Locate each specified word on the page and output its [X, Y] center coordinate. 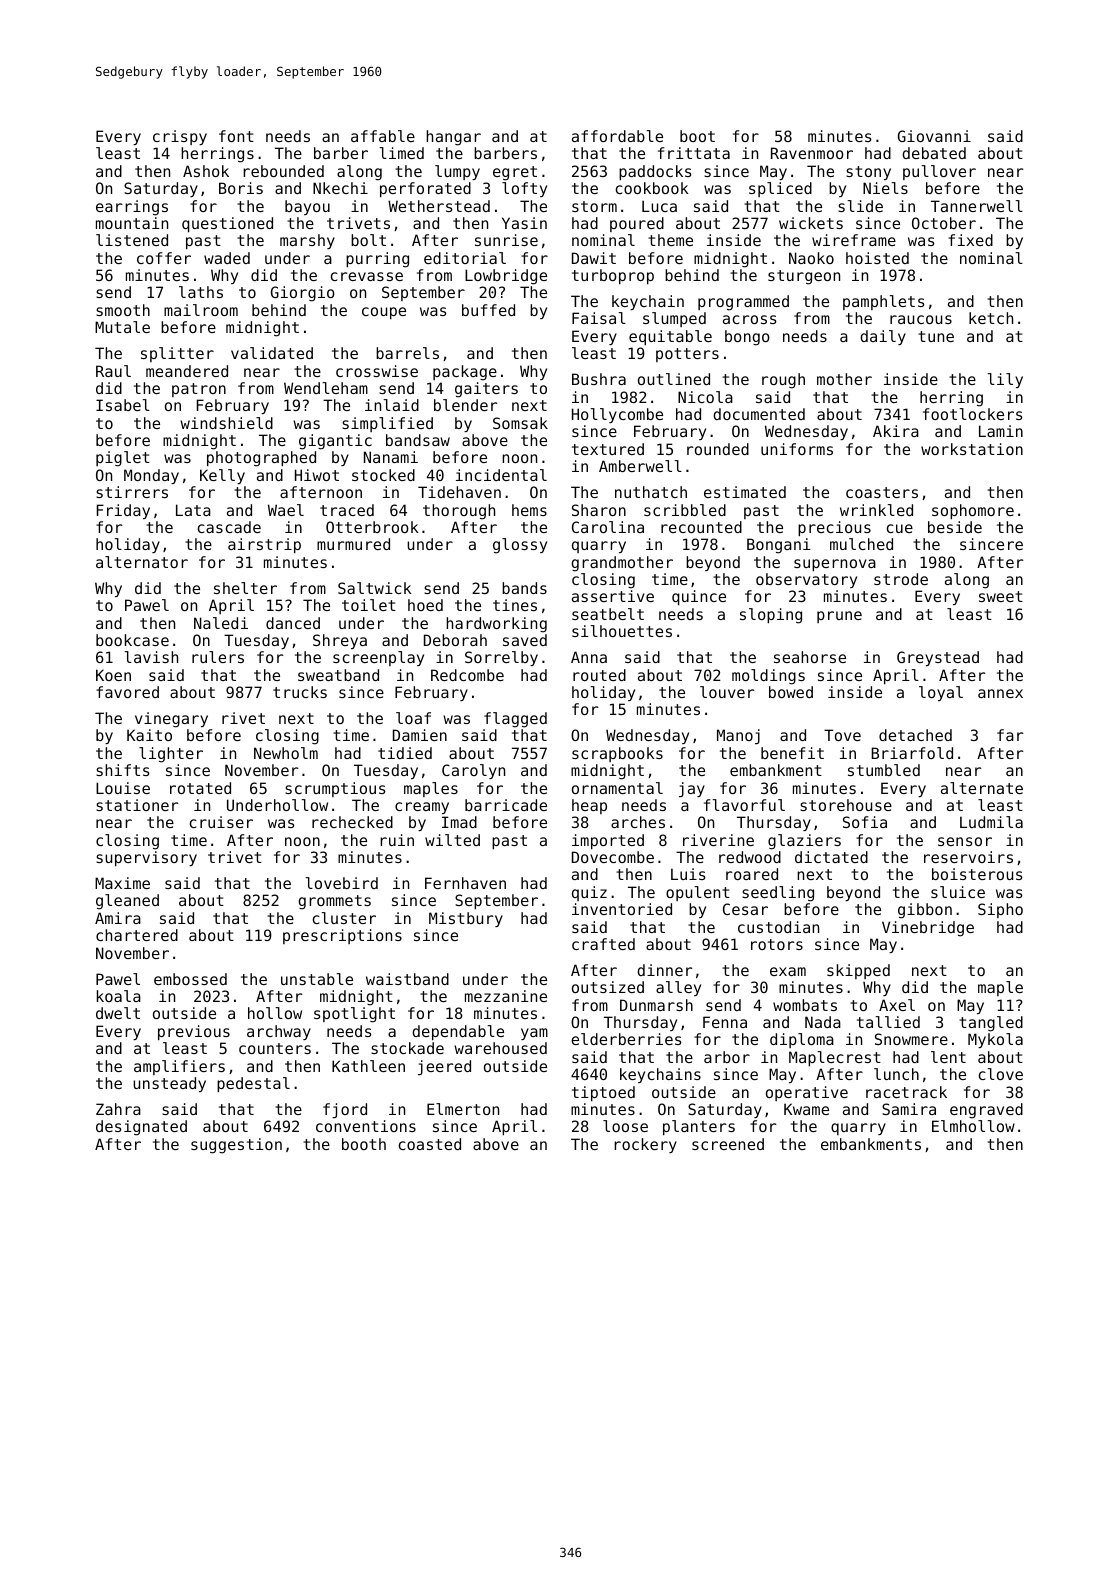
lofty [524, 189]
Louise [123, 788]
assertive [613, 596]
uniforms [797, 449]
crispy [180, 137]
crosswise [377, 371]
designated [141, 1128]
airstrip [264, 545]
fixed [970, 240]
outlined [674, 379]
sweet [1001, 596]
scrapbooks [617, 754]
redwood [750, 857]
